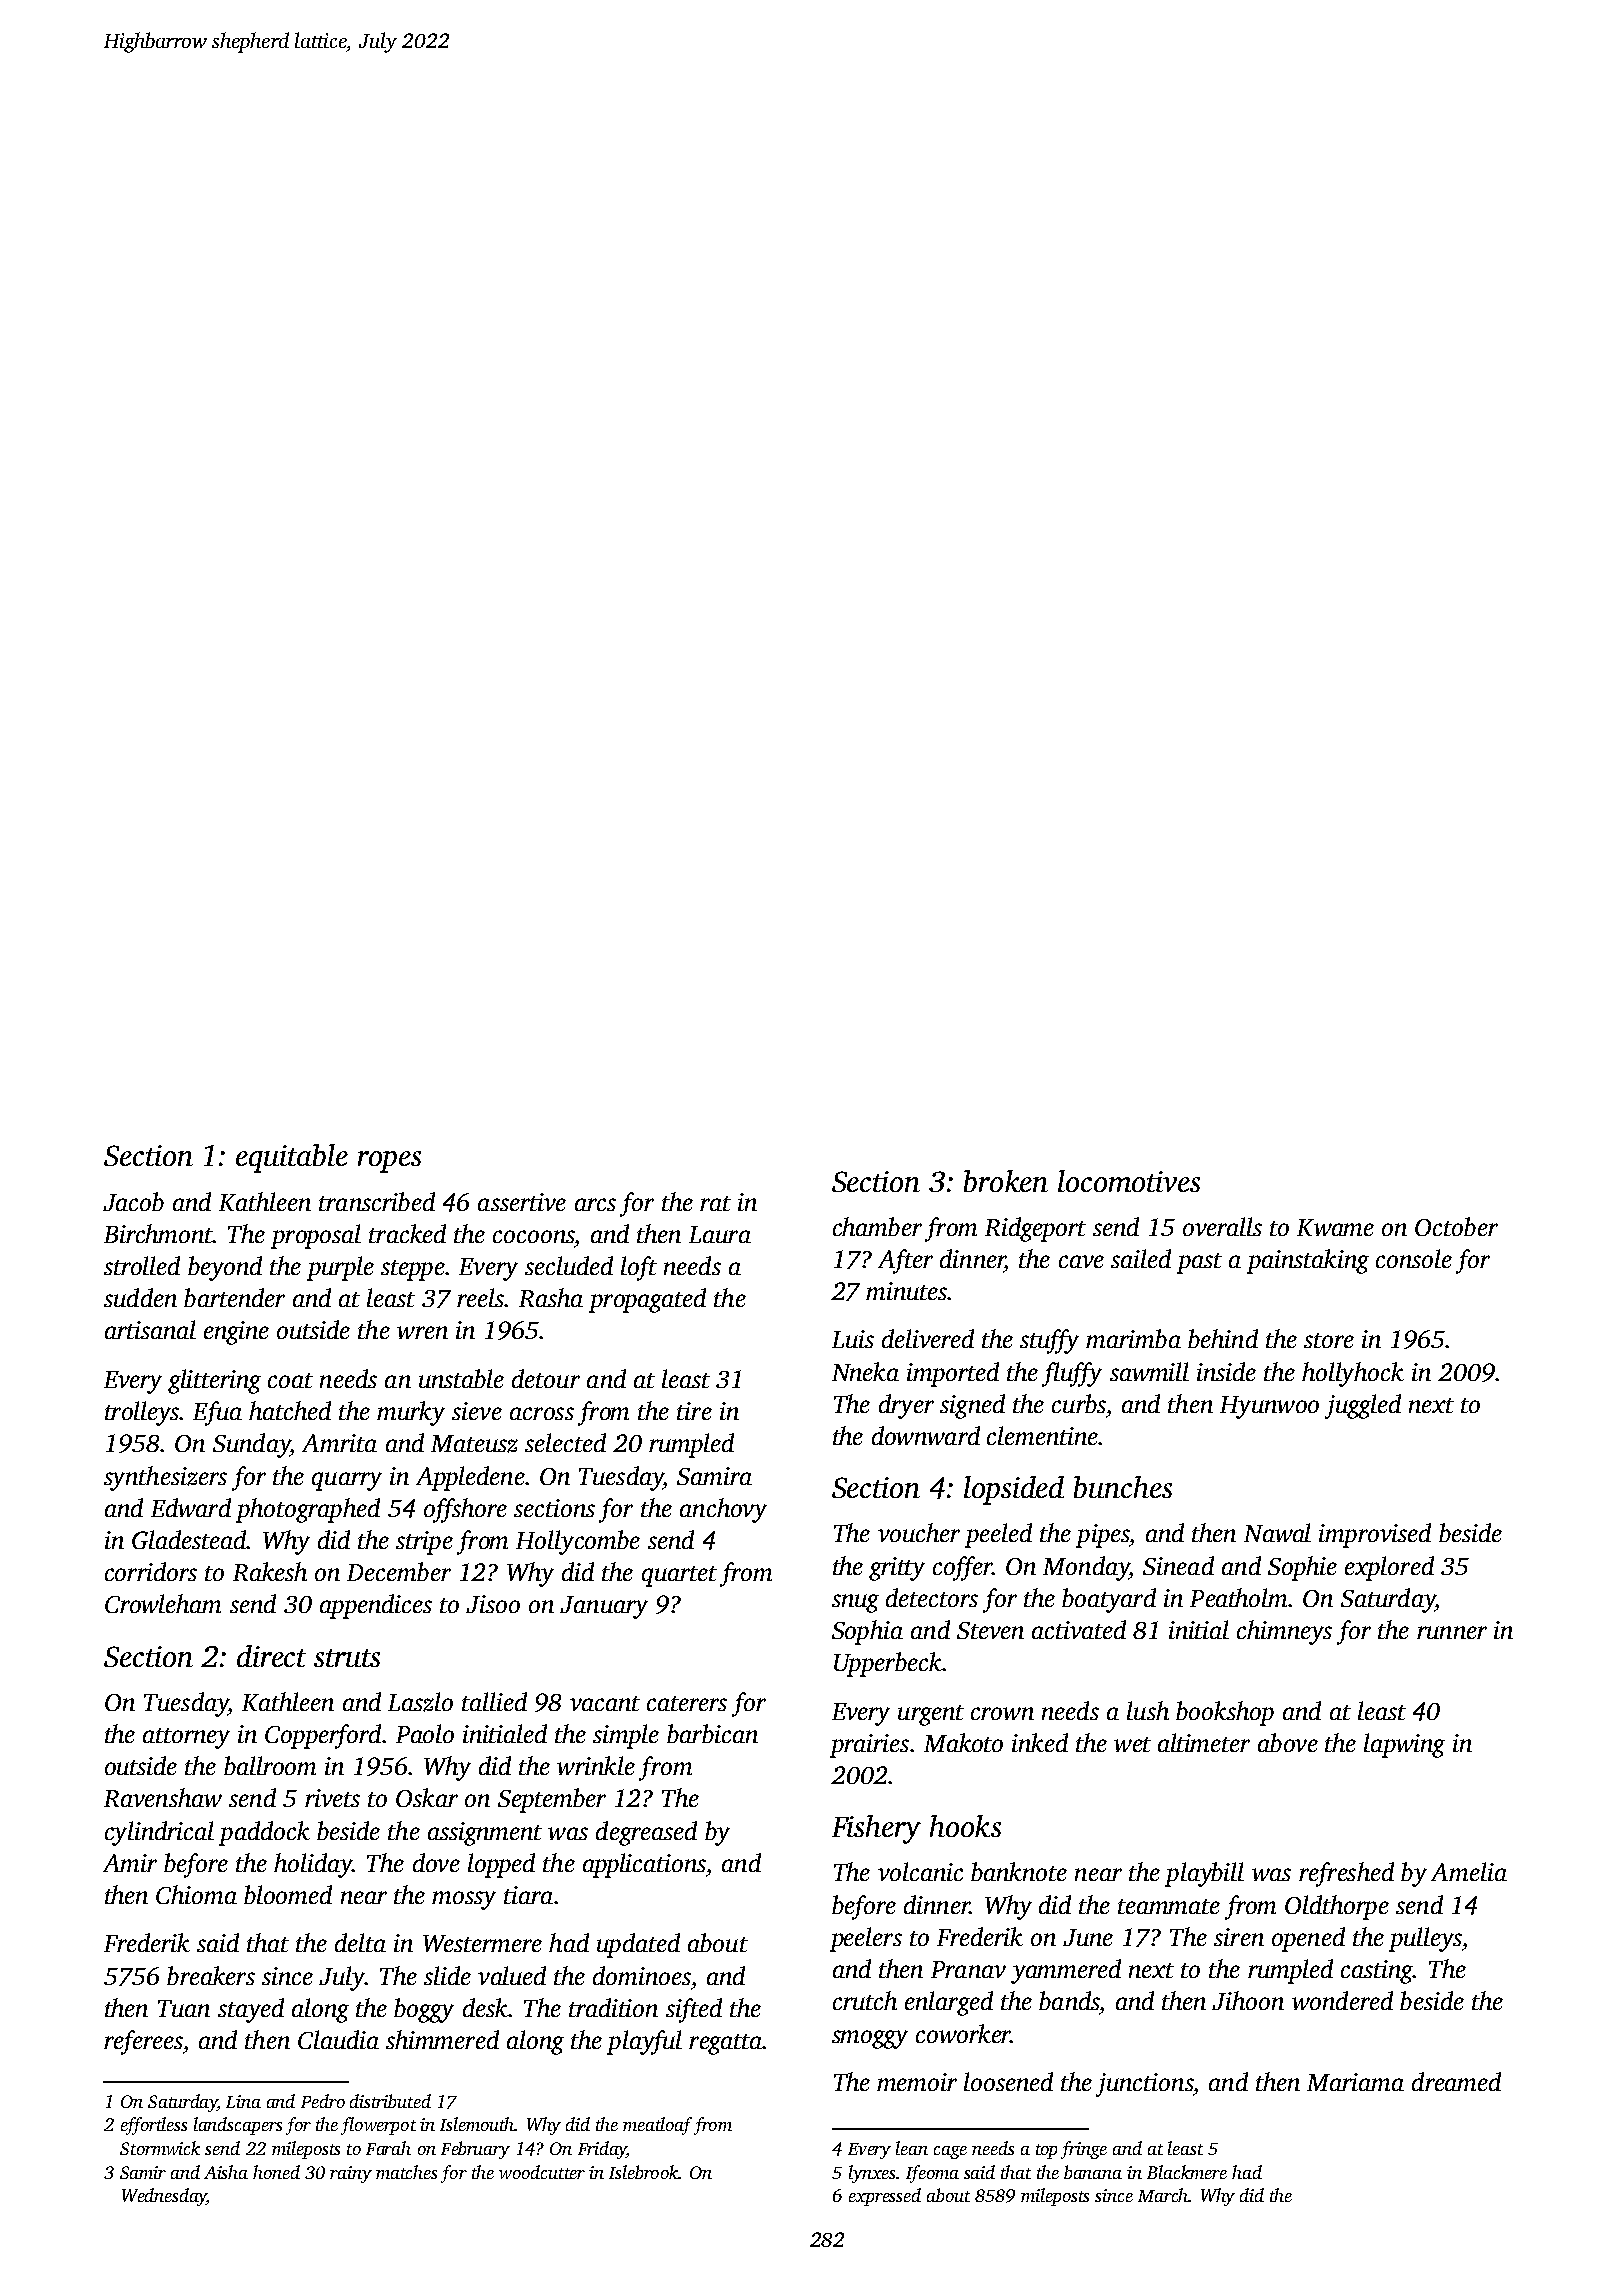 This page has height=2292, width=1620. What do you see at coordinates (715, 1203) in the page?
I see `rat` at bounding box center [715, 1203].
